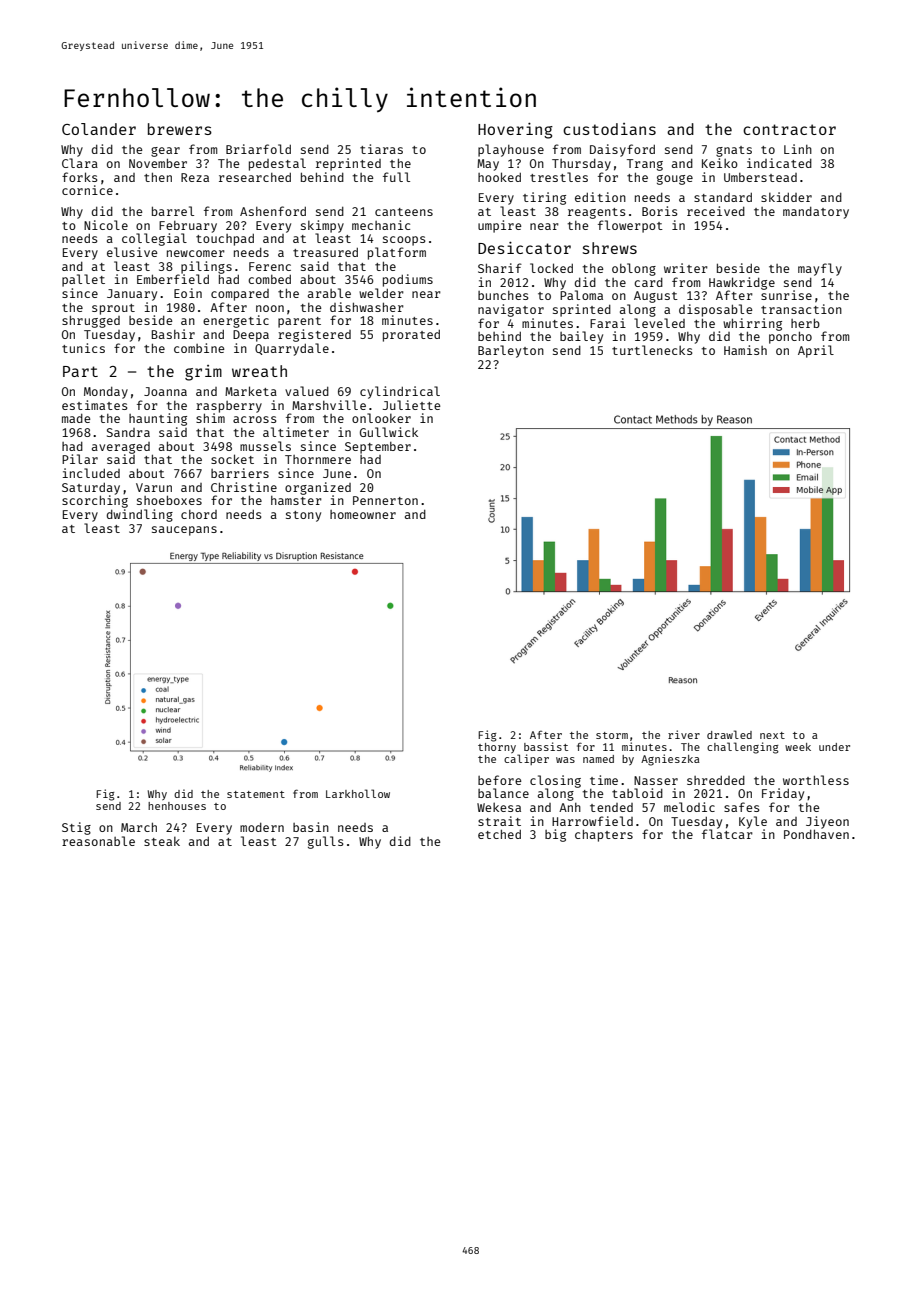 The image size is (924, 1308). Describe the element at coordinates (789, 129) in the page. I see `contractor` at that location.
